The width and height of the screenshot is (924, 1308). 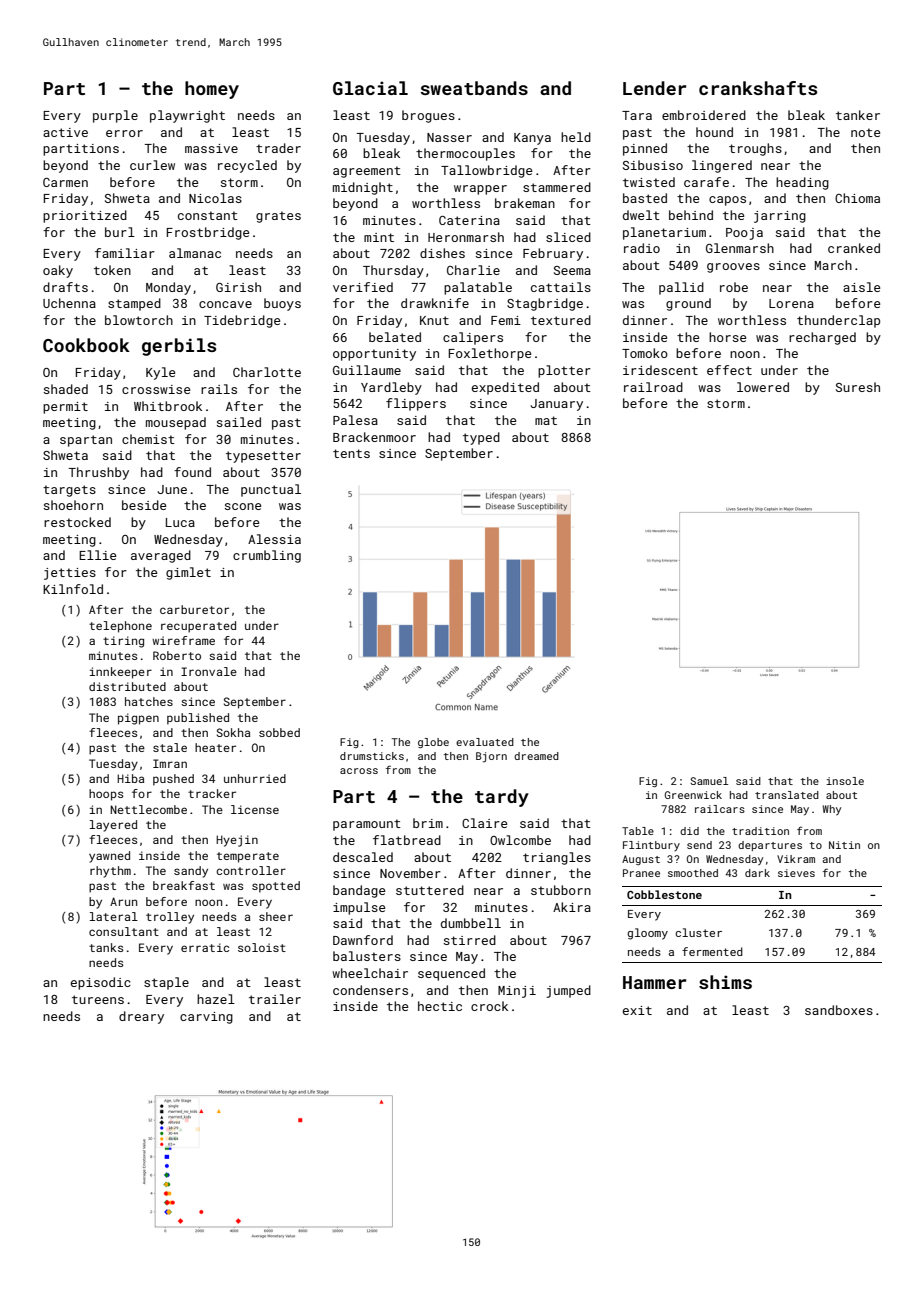 I want to click on crankshafts, so click(x=758, y=88).
